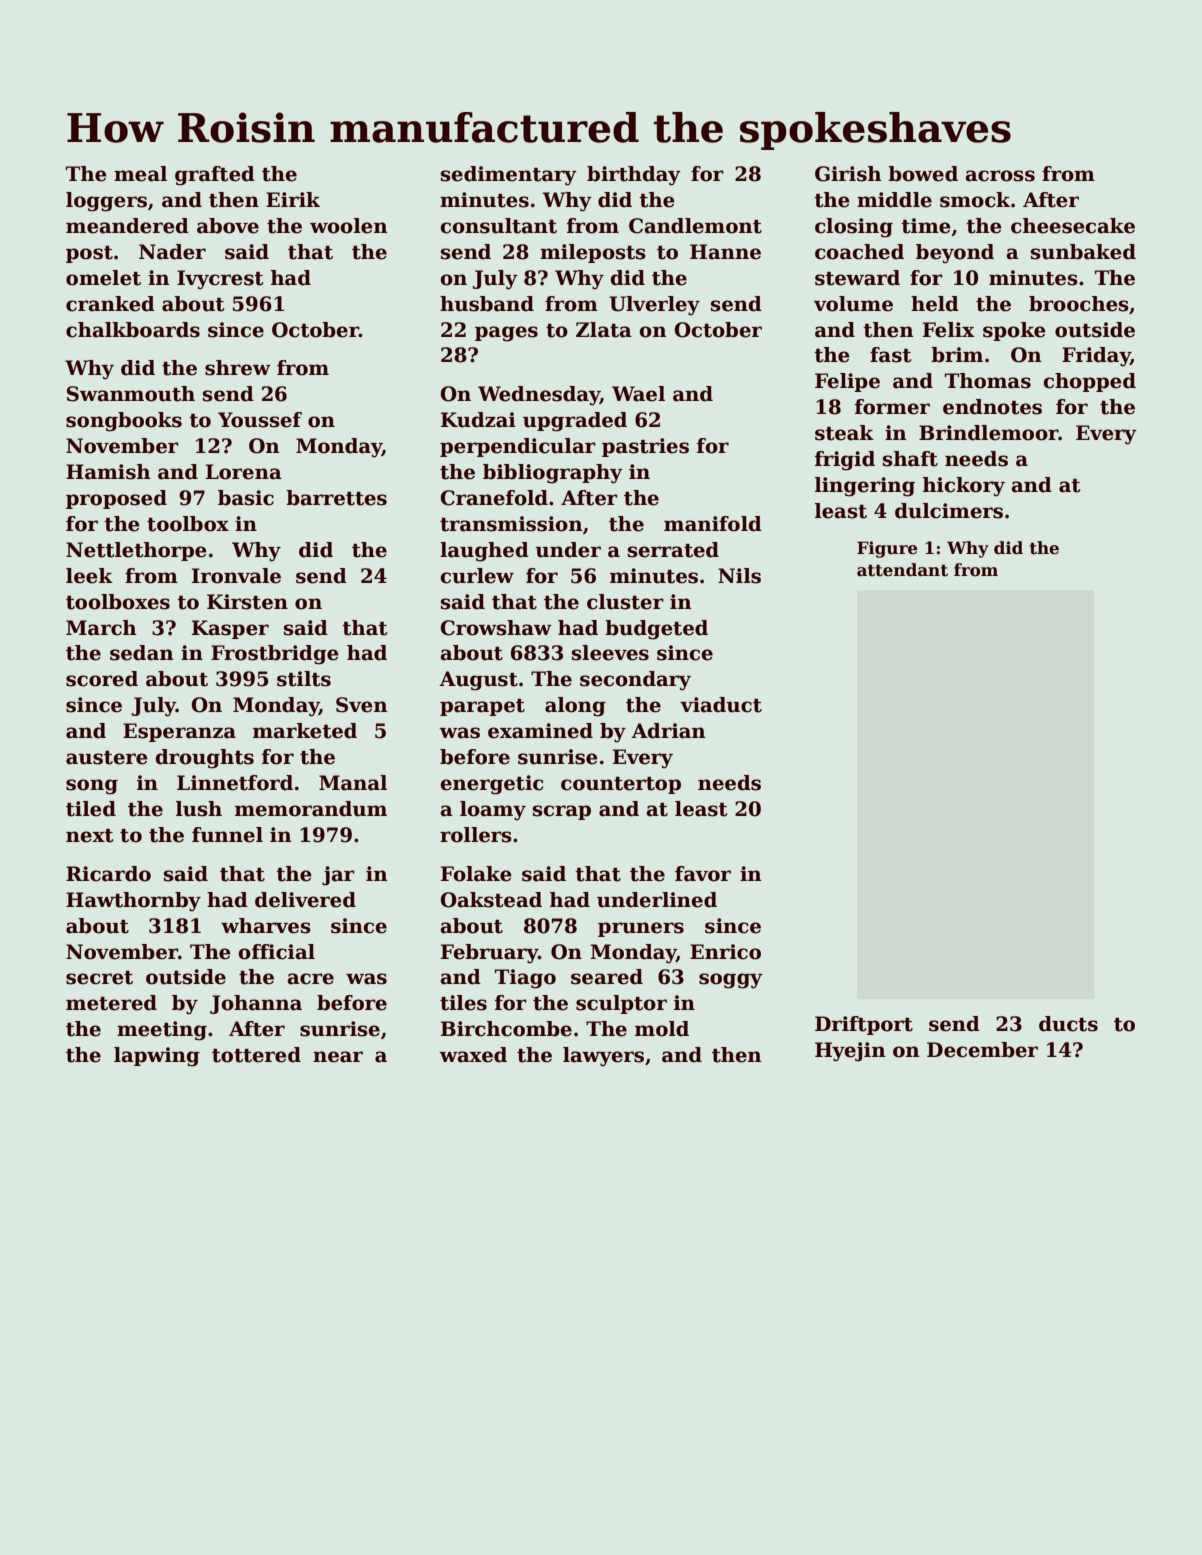 The image size is (1202, 1555). Describe the element at coordinates (902, 570) in the screenshot. I see `attendant` at that location.
